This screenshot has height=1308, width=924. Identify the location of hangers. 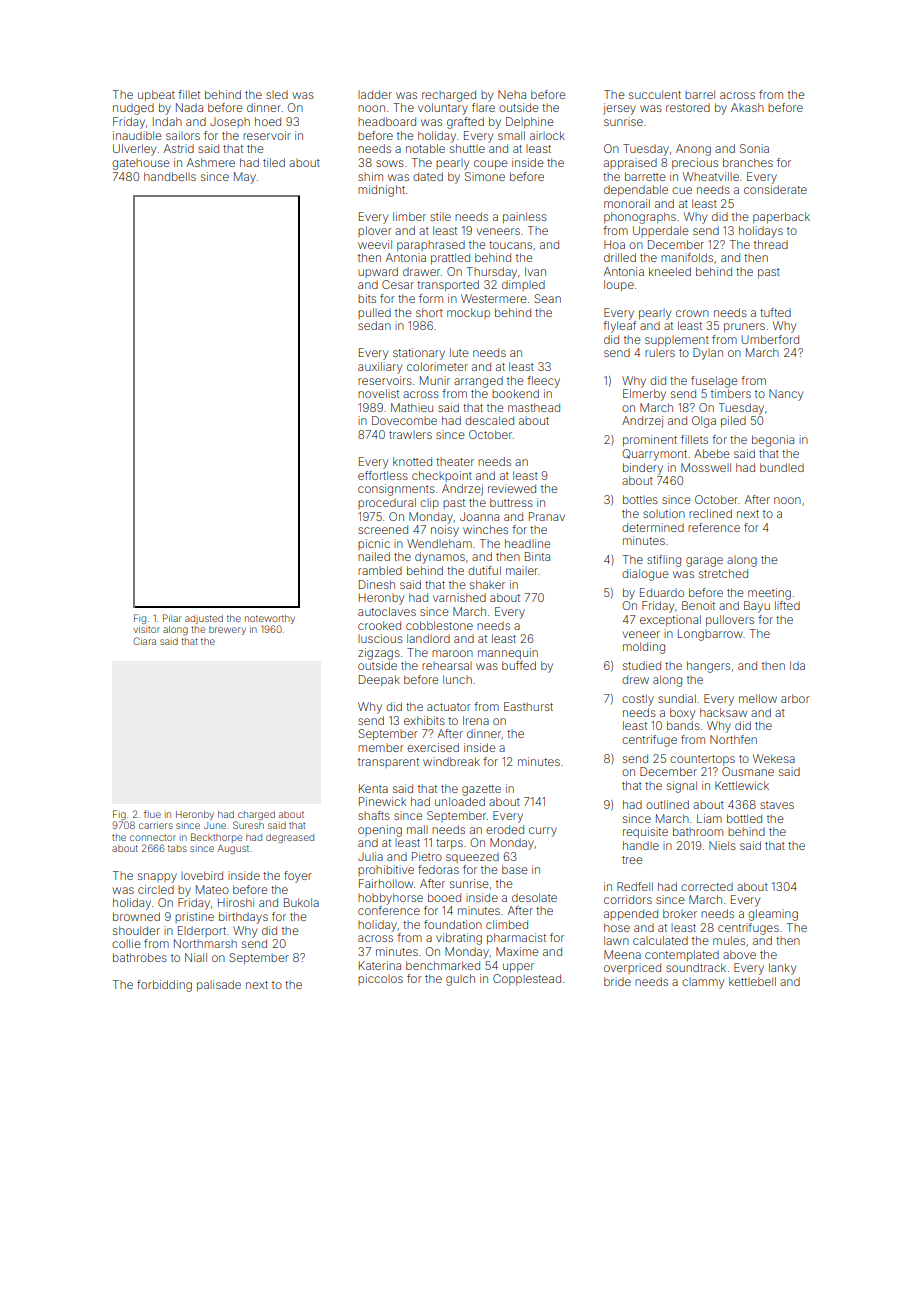
(708, 667).
